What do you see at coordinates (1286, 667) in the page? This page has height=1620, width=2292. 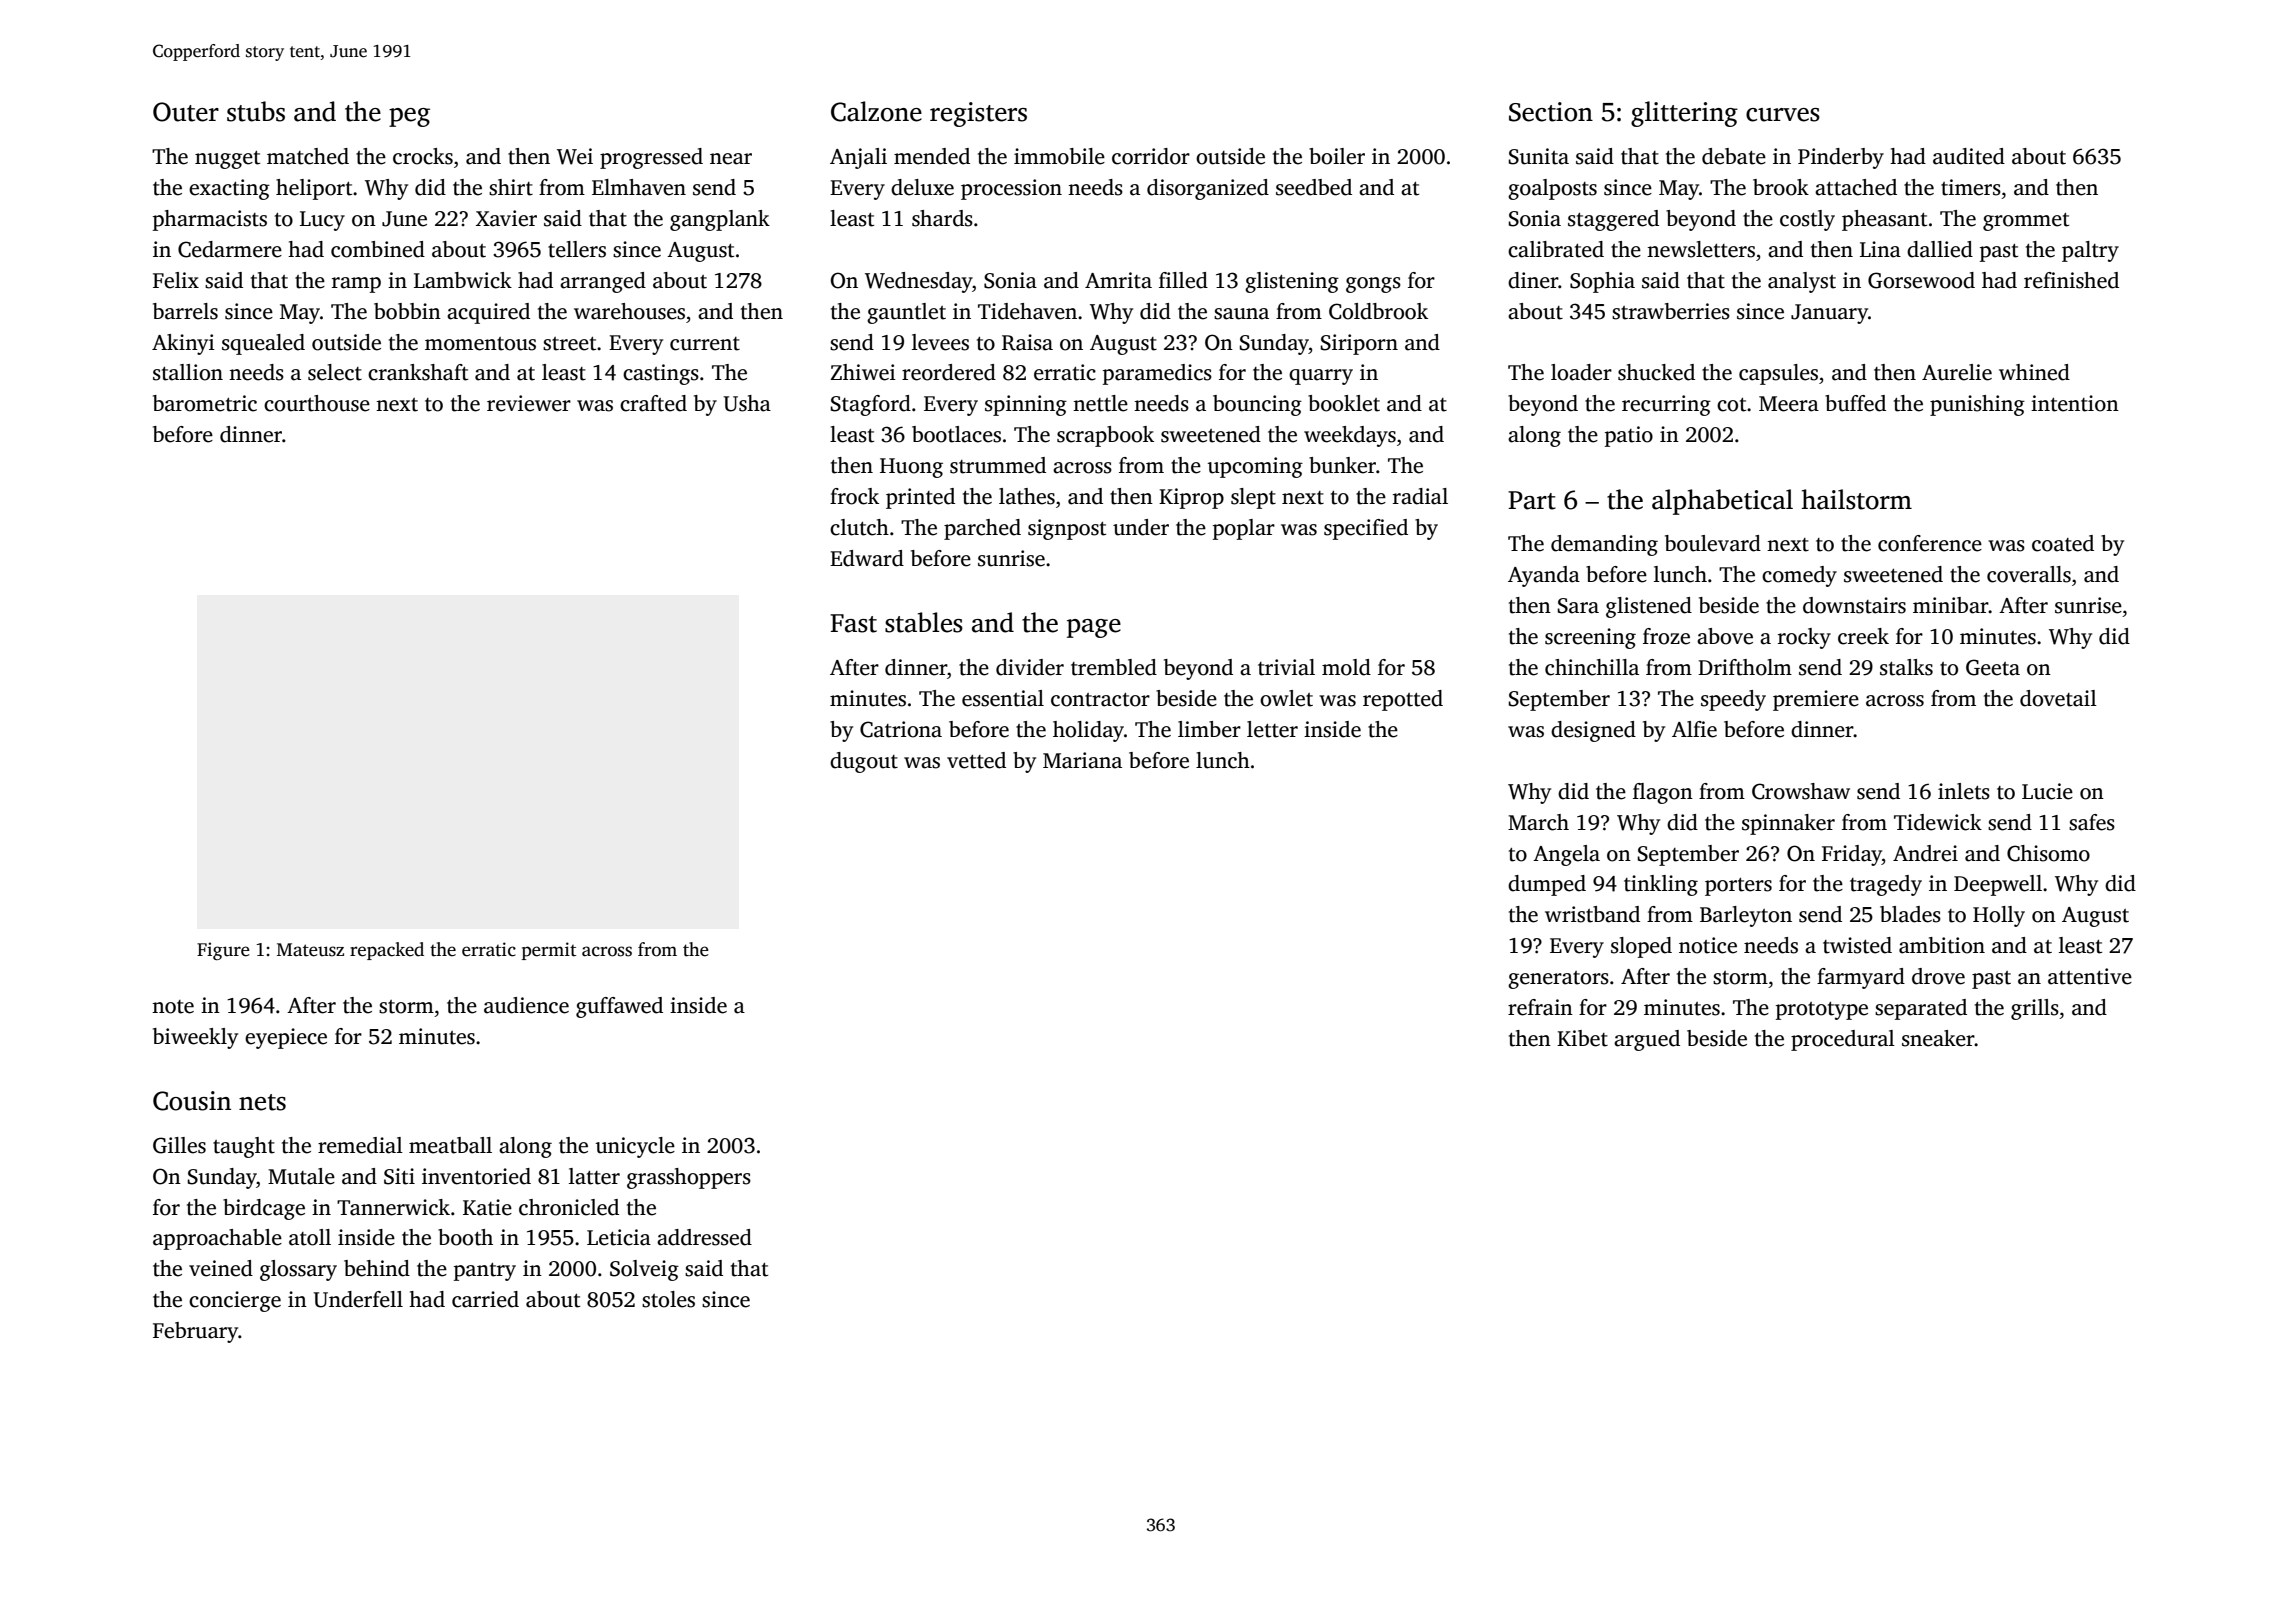 I see `trivial` at bounding box center [1286, 667].
